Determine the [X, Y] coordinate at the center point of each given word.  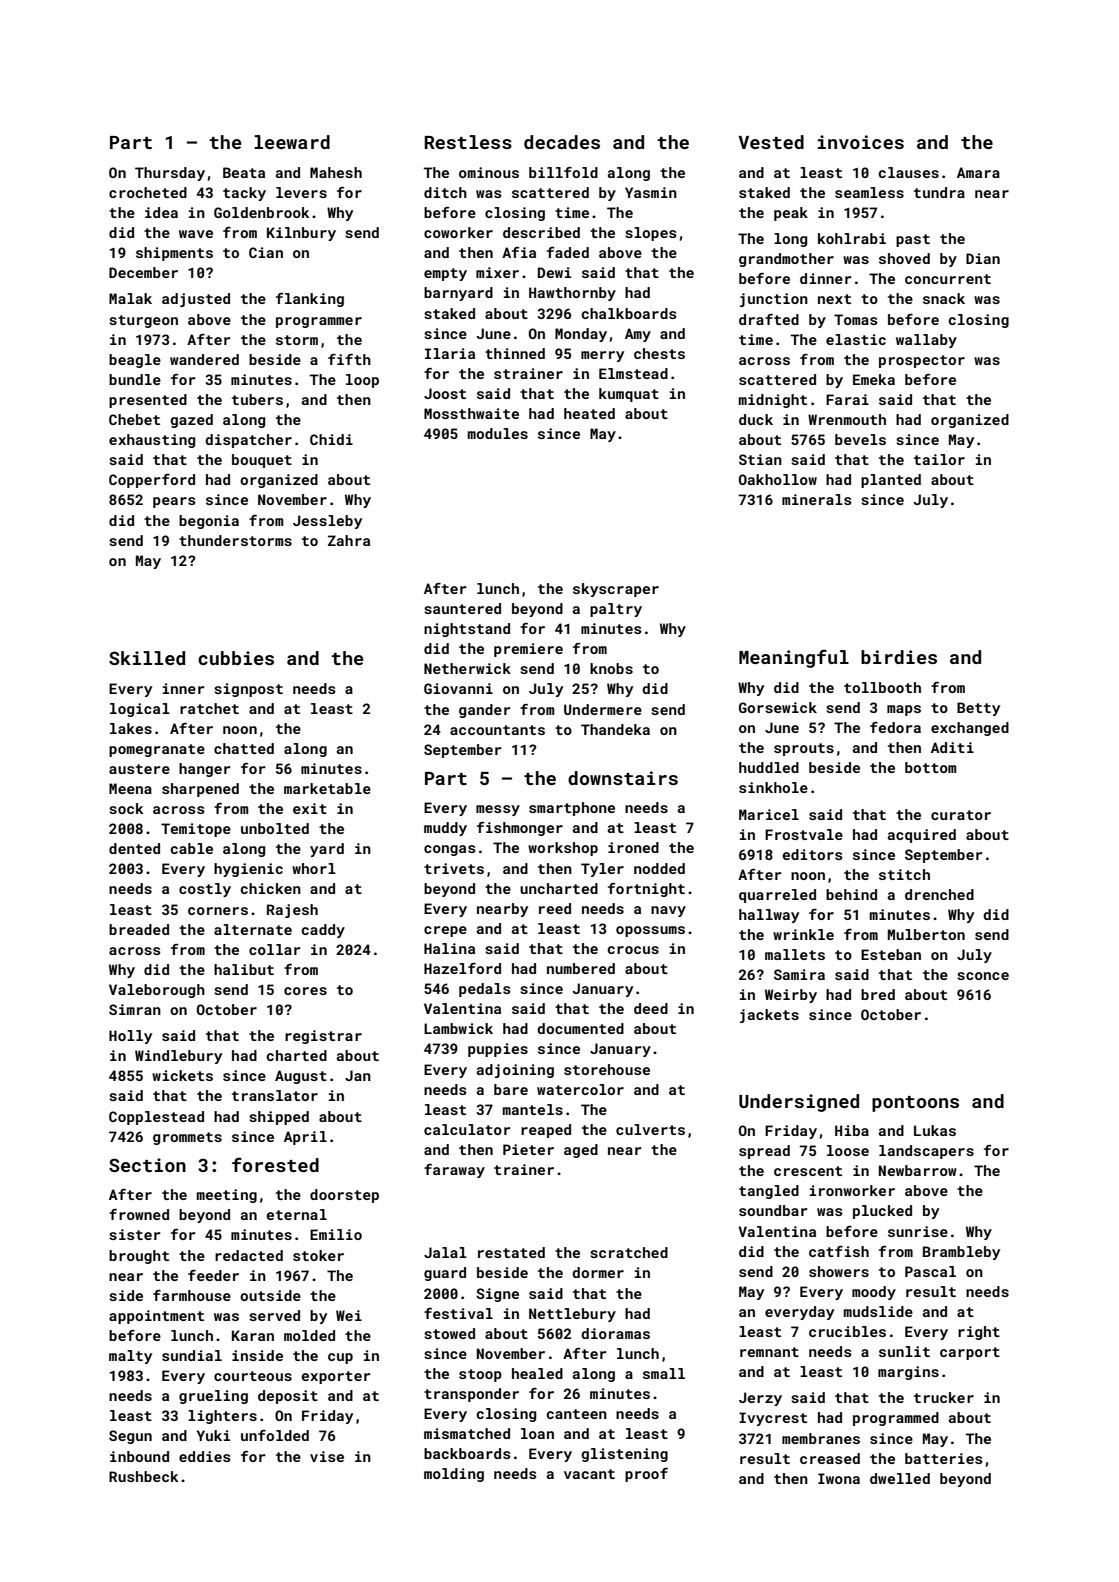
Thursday [170, 174]
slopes [651, 234]
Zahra [349, 540]
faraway [454, 1171]
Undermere [603, 709]
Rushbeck [144, 1476]
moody [874, 1293]
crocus [633, 950]
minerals [817, 499]
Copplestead [156, 1118]
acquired [922, 836]
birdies [899, 657]
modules [498, 433]
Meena [130, 788]
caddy [323, 931]
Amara [978, 172]
